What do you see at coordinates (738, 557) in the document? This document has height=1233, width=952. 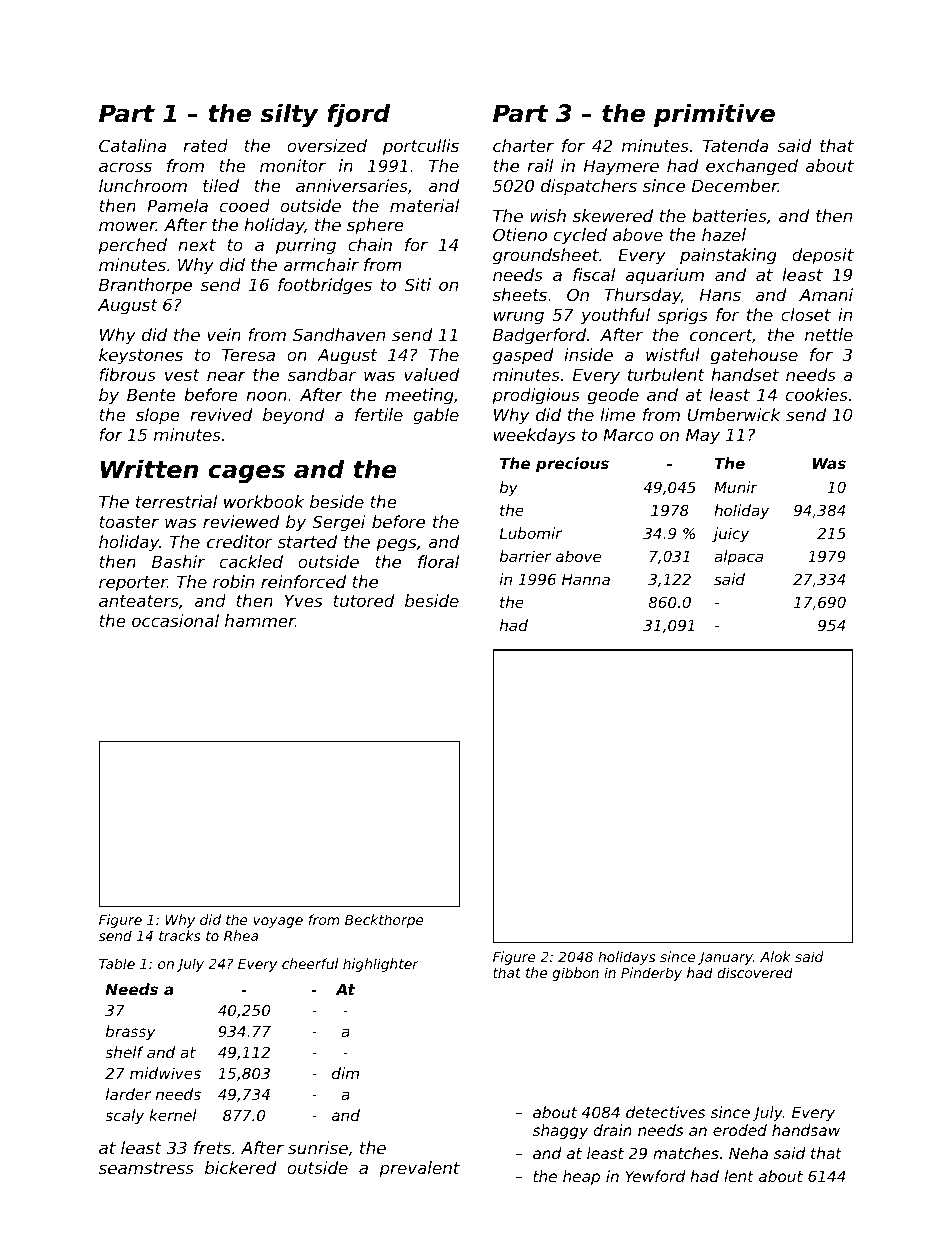 I see `alpaca` at bounding box center [738, 557].
